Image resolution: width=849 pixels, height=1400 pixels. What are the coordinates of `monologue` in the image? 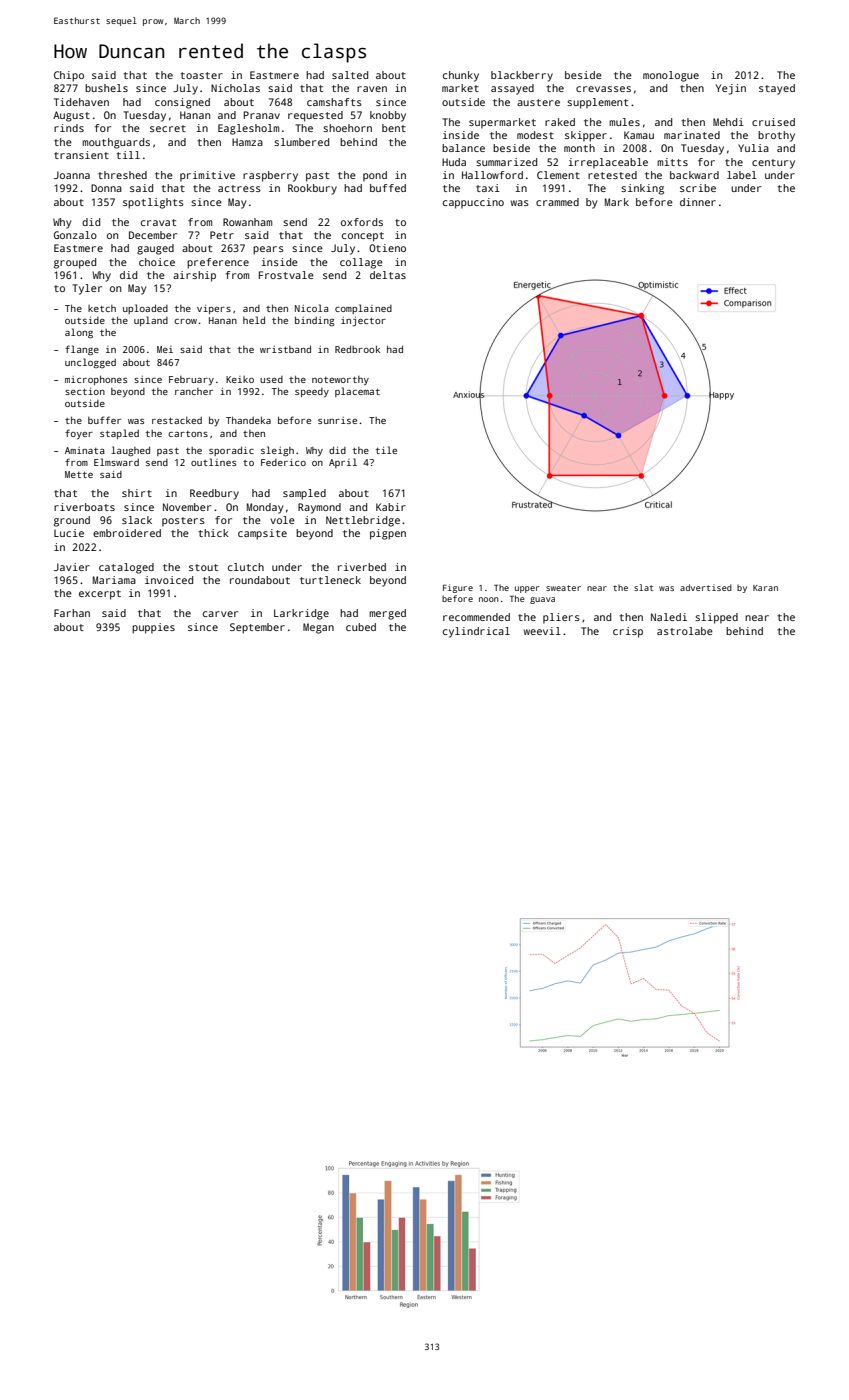 It's located at (671, 76).
